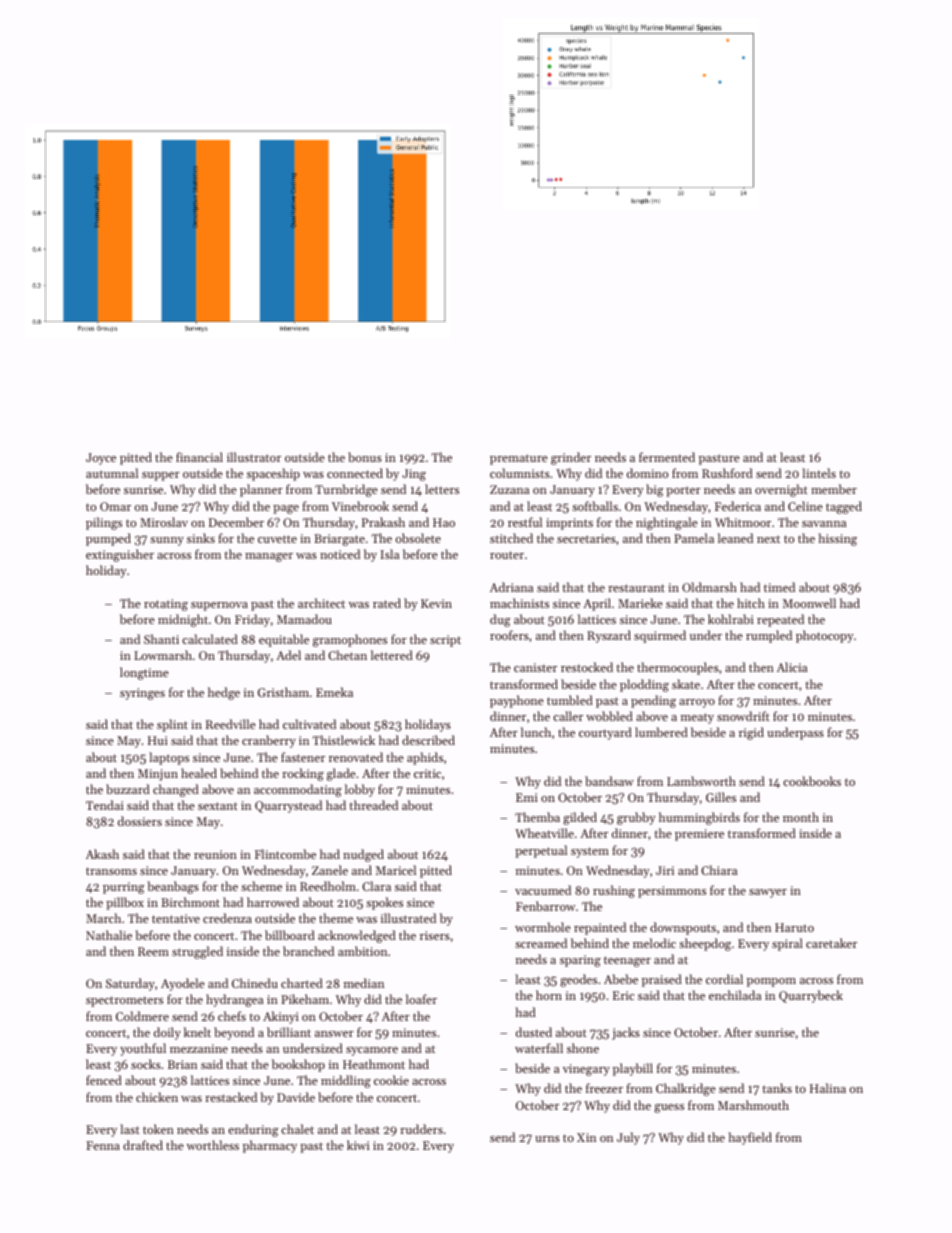 This screenshot has height=1233, width=952. I want to click on machinists, so click(519, 603).
